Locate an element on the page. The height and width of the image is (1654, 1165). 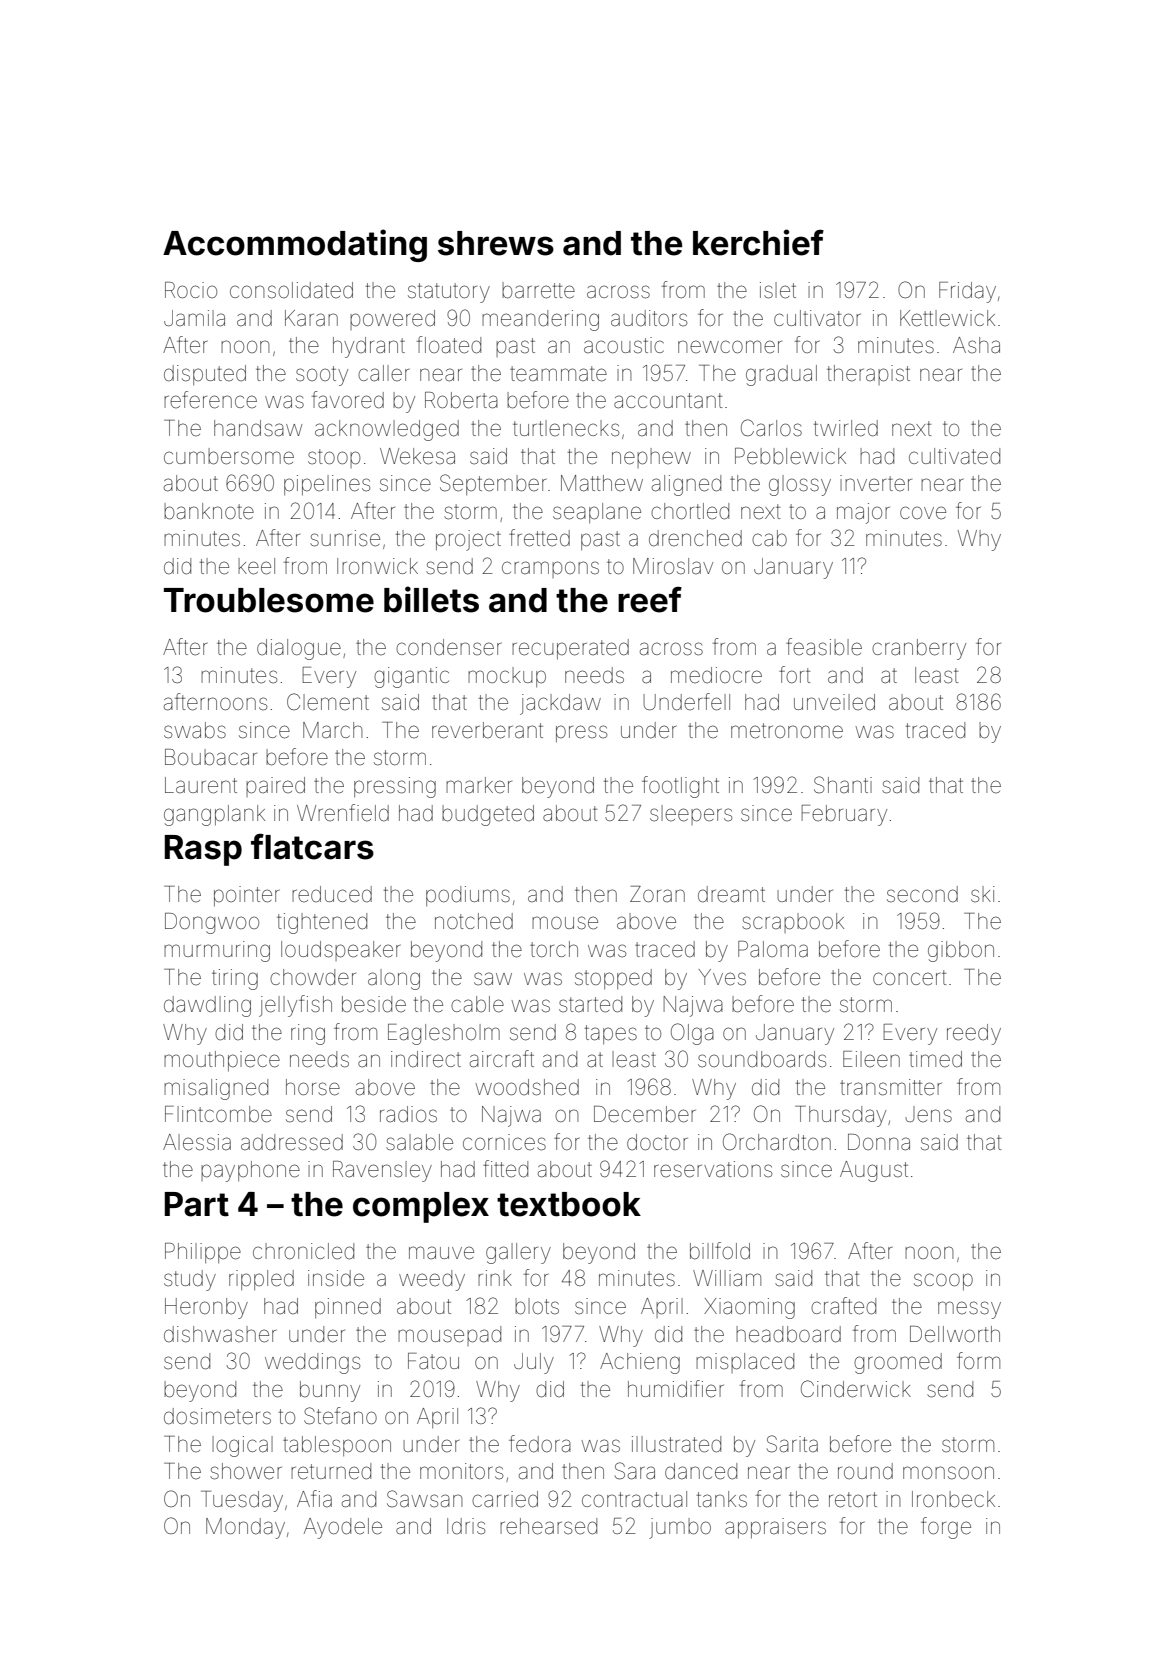
gibbon is located at coordinates (961, 951).
